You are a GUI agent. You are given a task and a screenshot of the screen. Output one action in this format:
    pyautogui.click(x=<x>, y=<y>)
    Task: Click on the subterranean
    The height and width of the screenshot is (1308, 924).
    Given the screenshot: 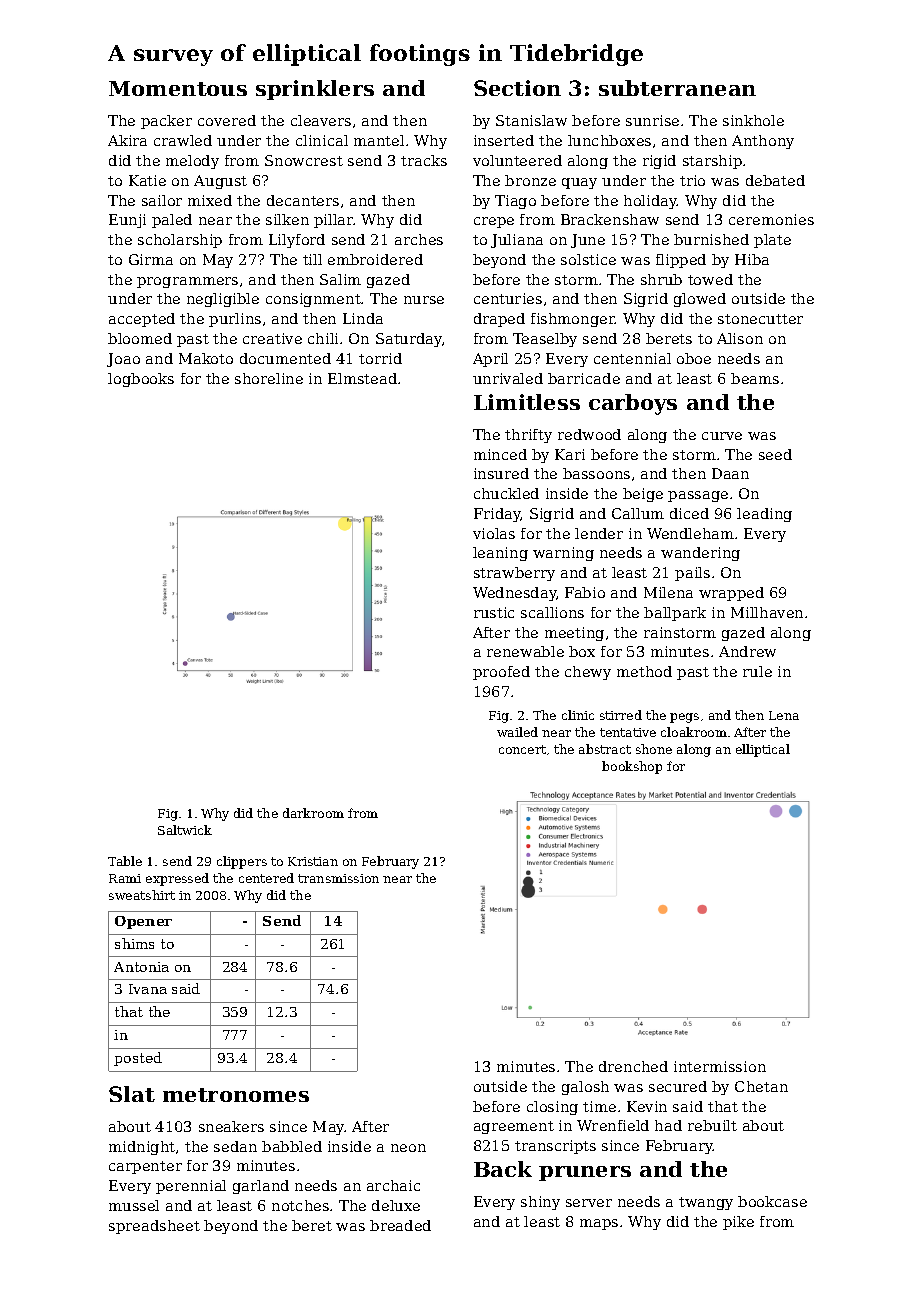 What is the action you would take?
    pyautogui.click(x=677, y=88)
